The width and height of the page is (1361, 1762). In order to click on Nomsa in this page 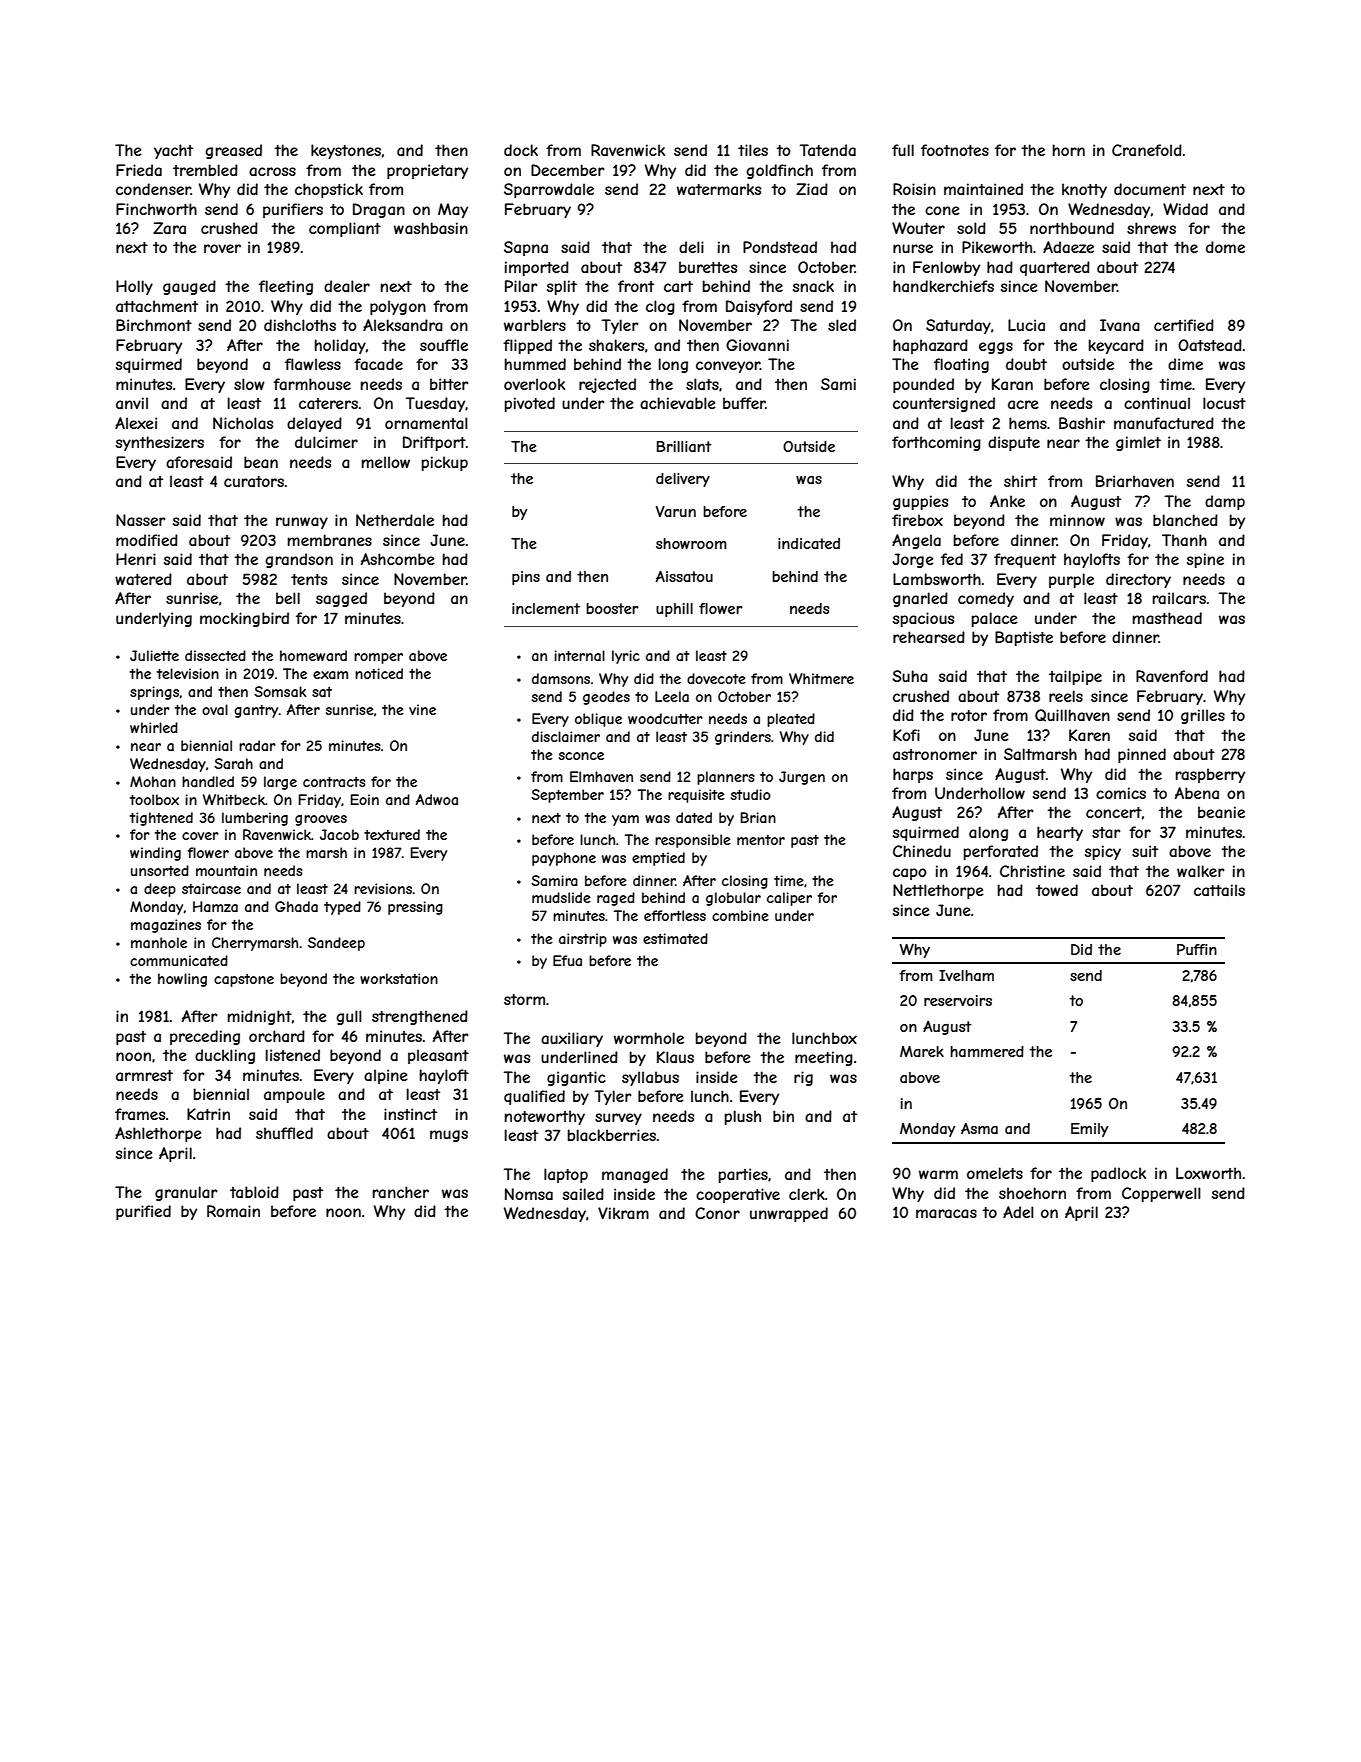, I will do `click(529, 1194)`.
